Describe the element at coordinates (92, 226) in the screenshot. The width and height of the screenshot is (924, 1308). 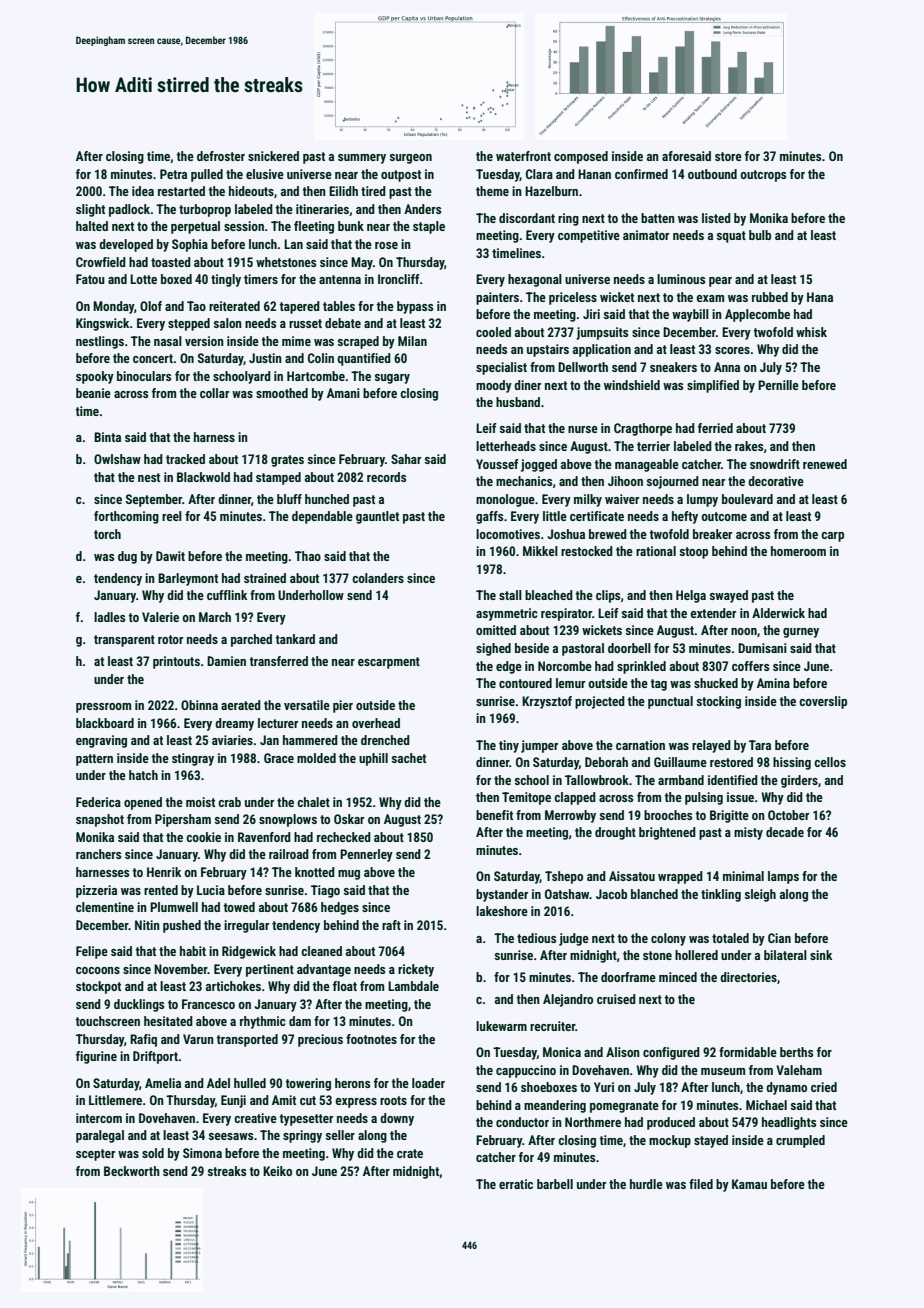
I see `halted` at that location.
